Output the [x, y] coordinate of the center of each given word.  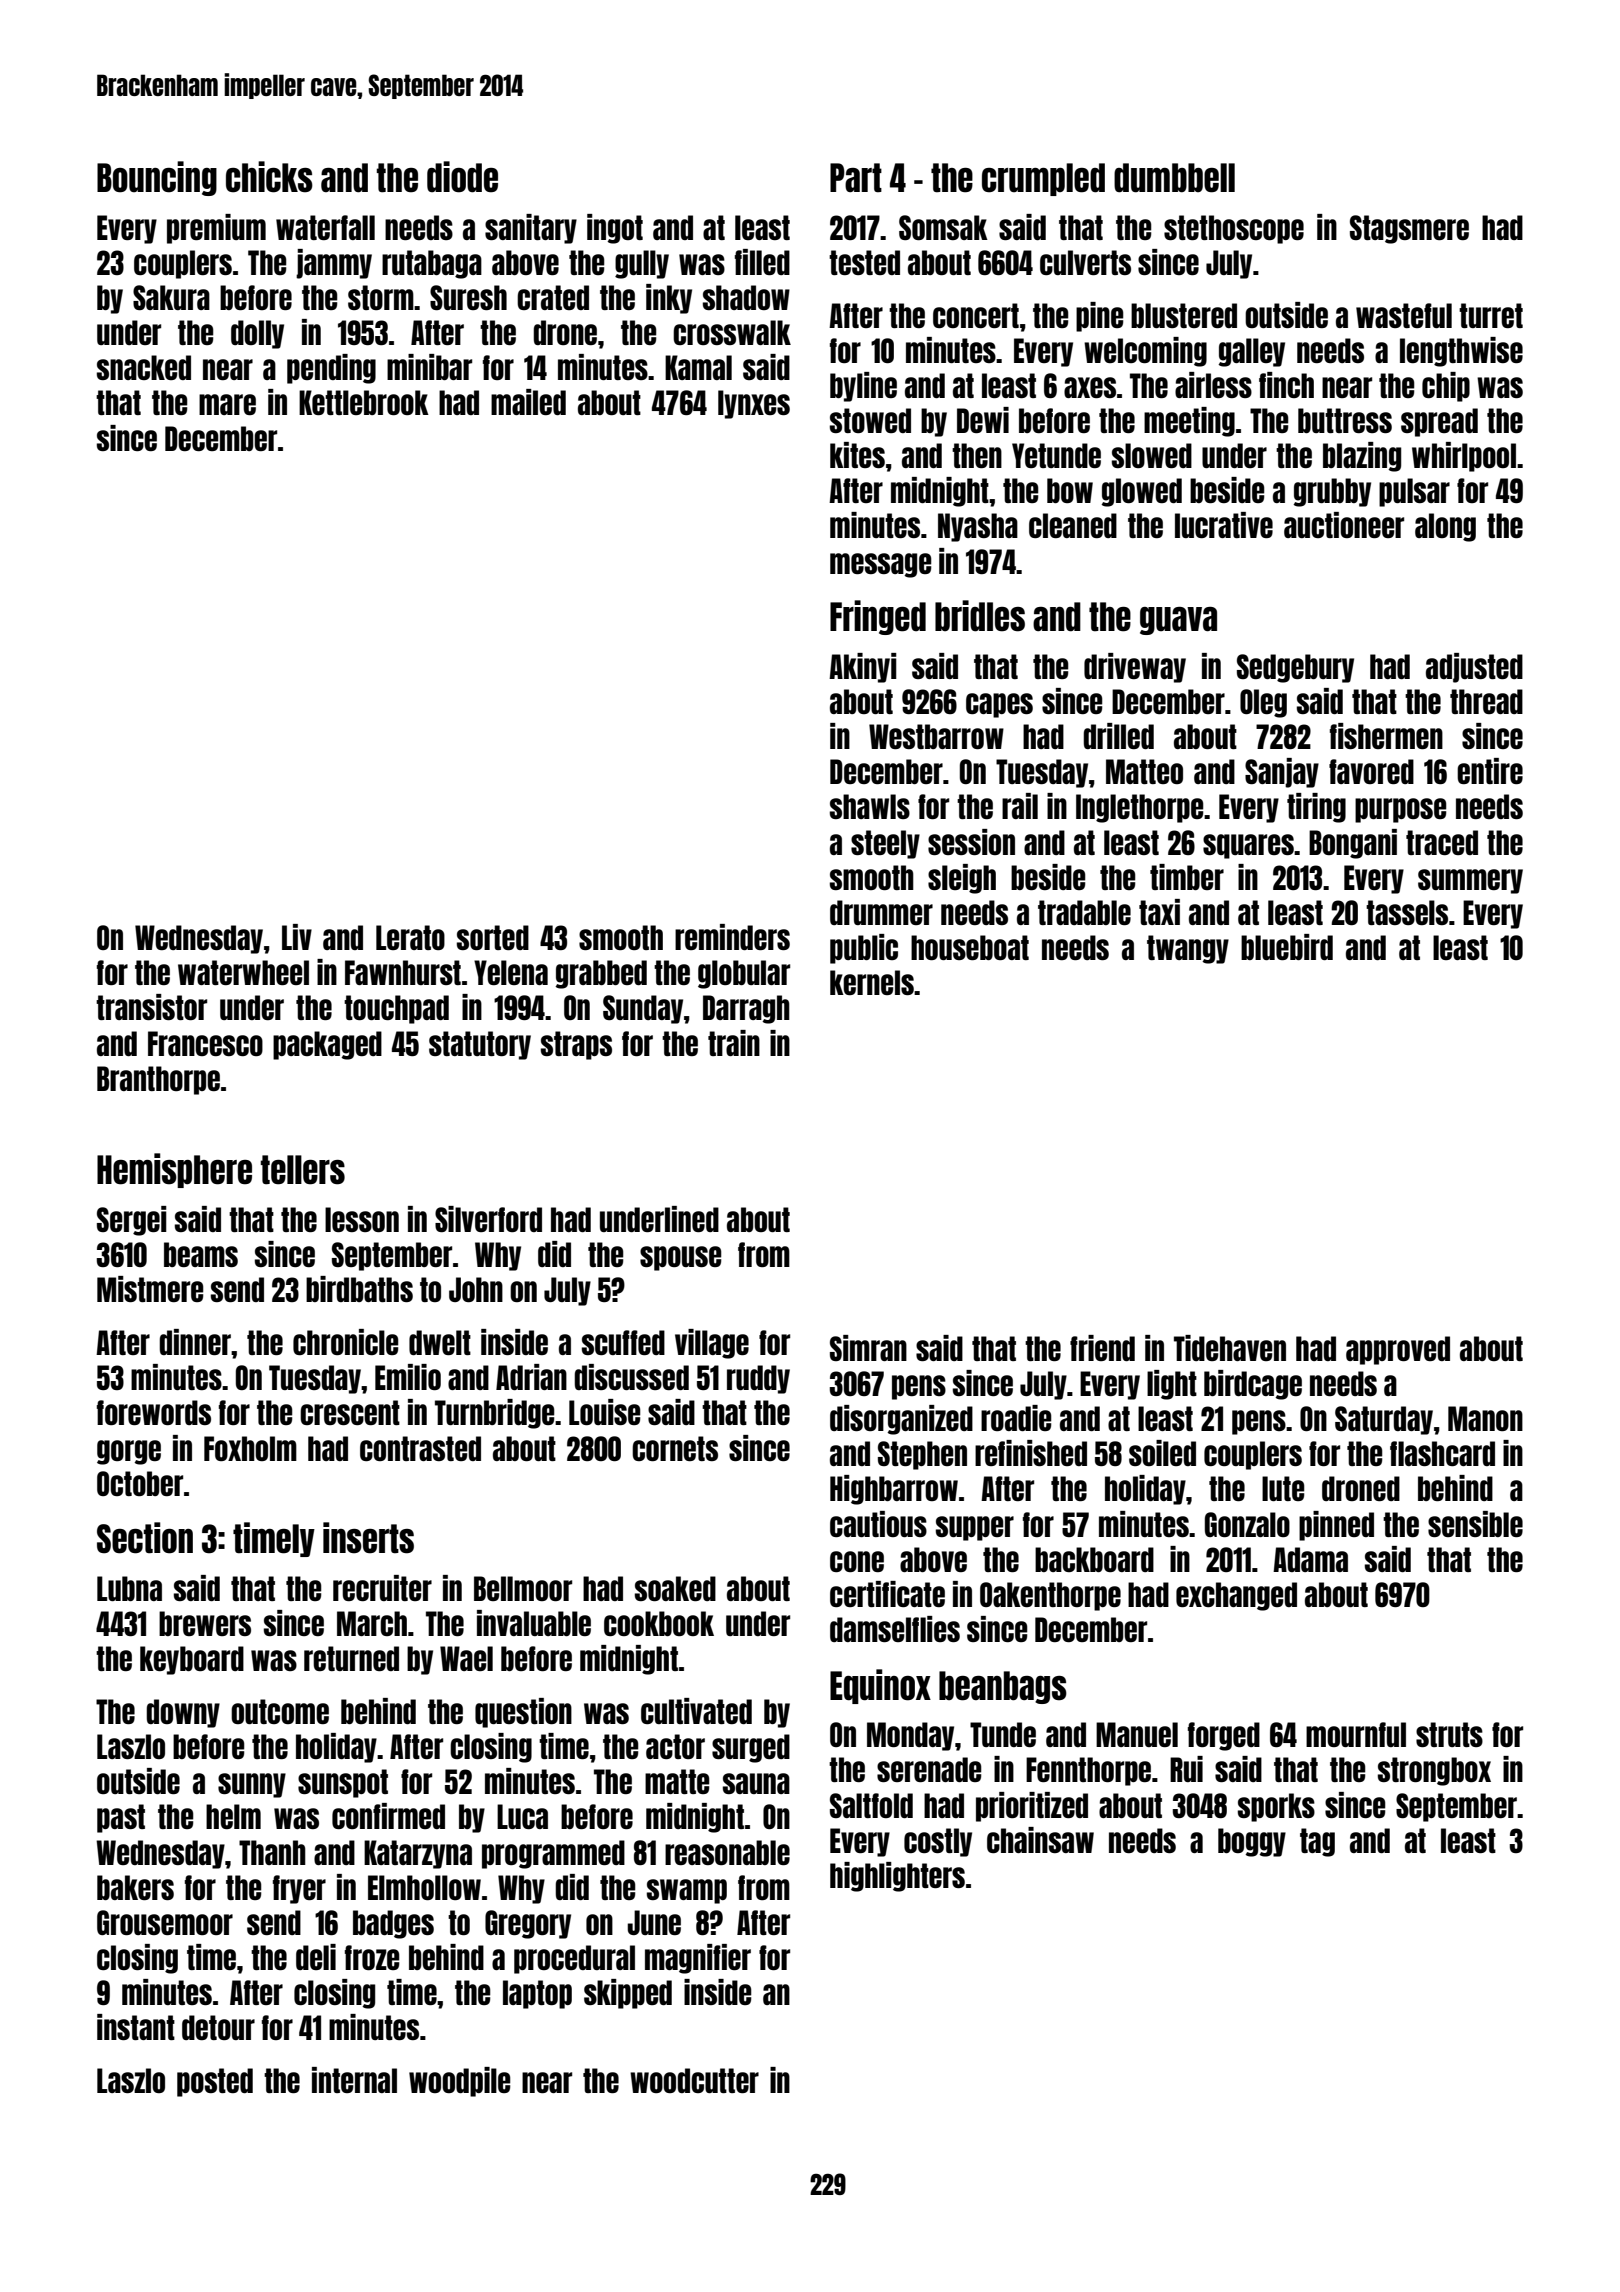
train [734, 1043]
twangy [1188, 949]
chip [1446, 387]
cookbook [659, 1623]
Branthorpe [158, 1080]
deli [316, 1957]
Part [856, 178]
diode [462, 177]
